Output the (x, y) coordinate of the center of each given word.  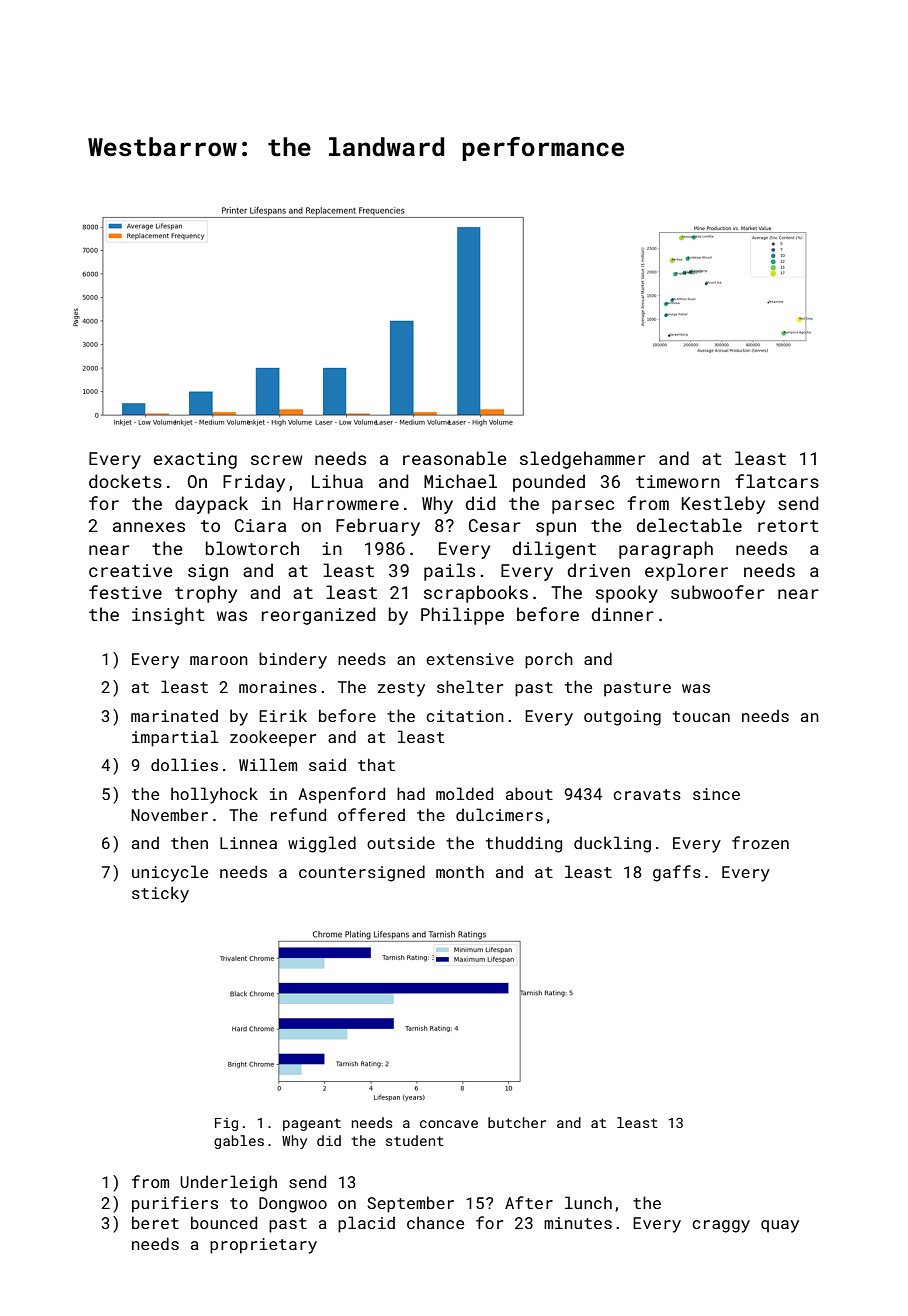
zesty (401, 689)
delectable (689, 525)
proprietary (263, 1246)
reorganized (319, 616)
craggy (721, 1226)
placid (366, 1224)
